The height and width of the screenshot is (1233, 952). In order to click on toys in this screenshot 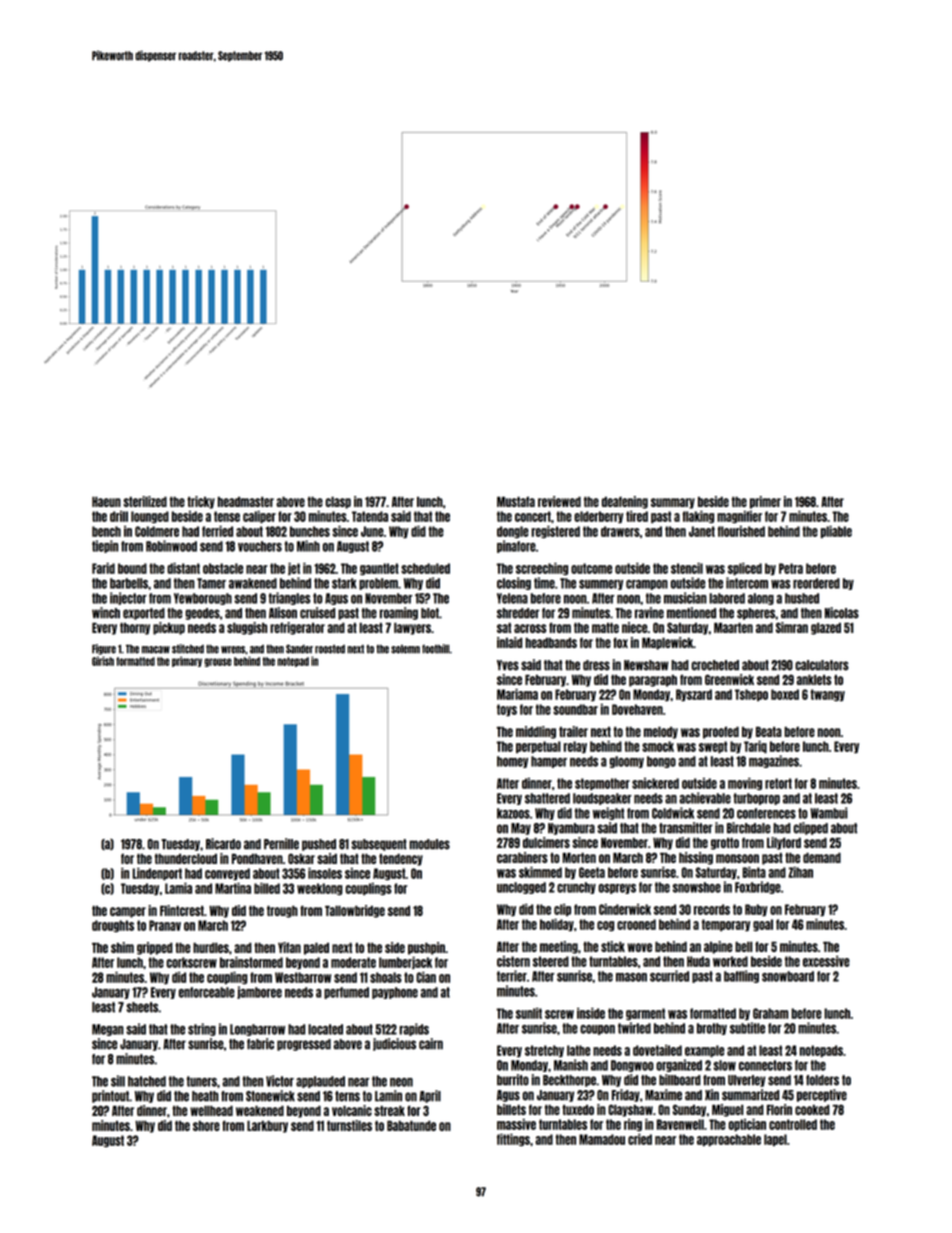, I will do `click(507, 710)`.
